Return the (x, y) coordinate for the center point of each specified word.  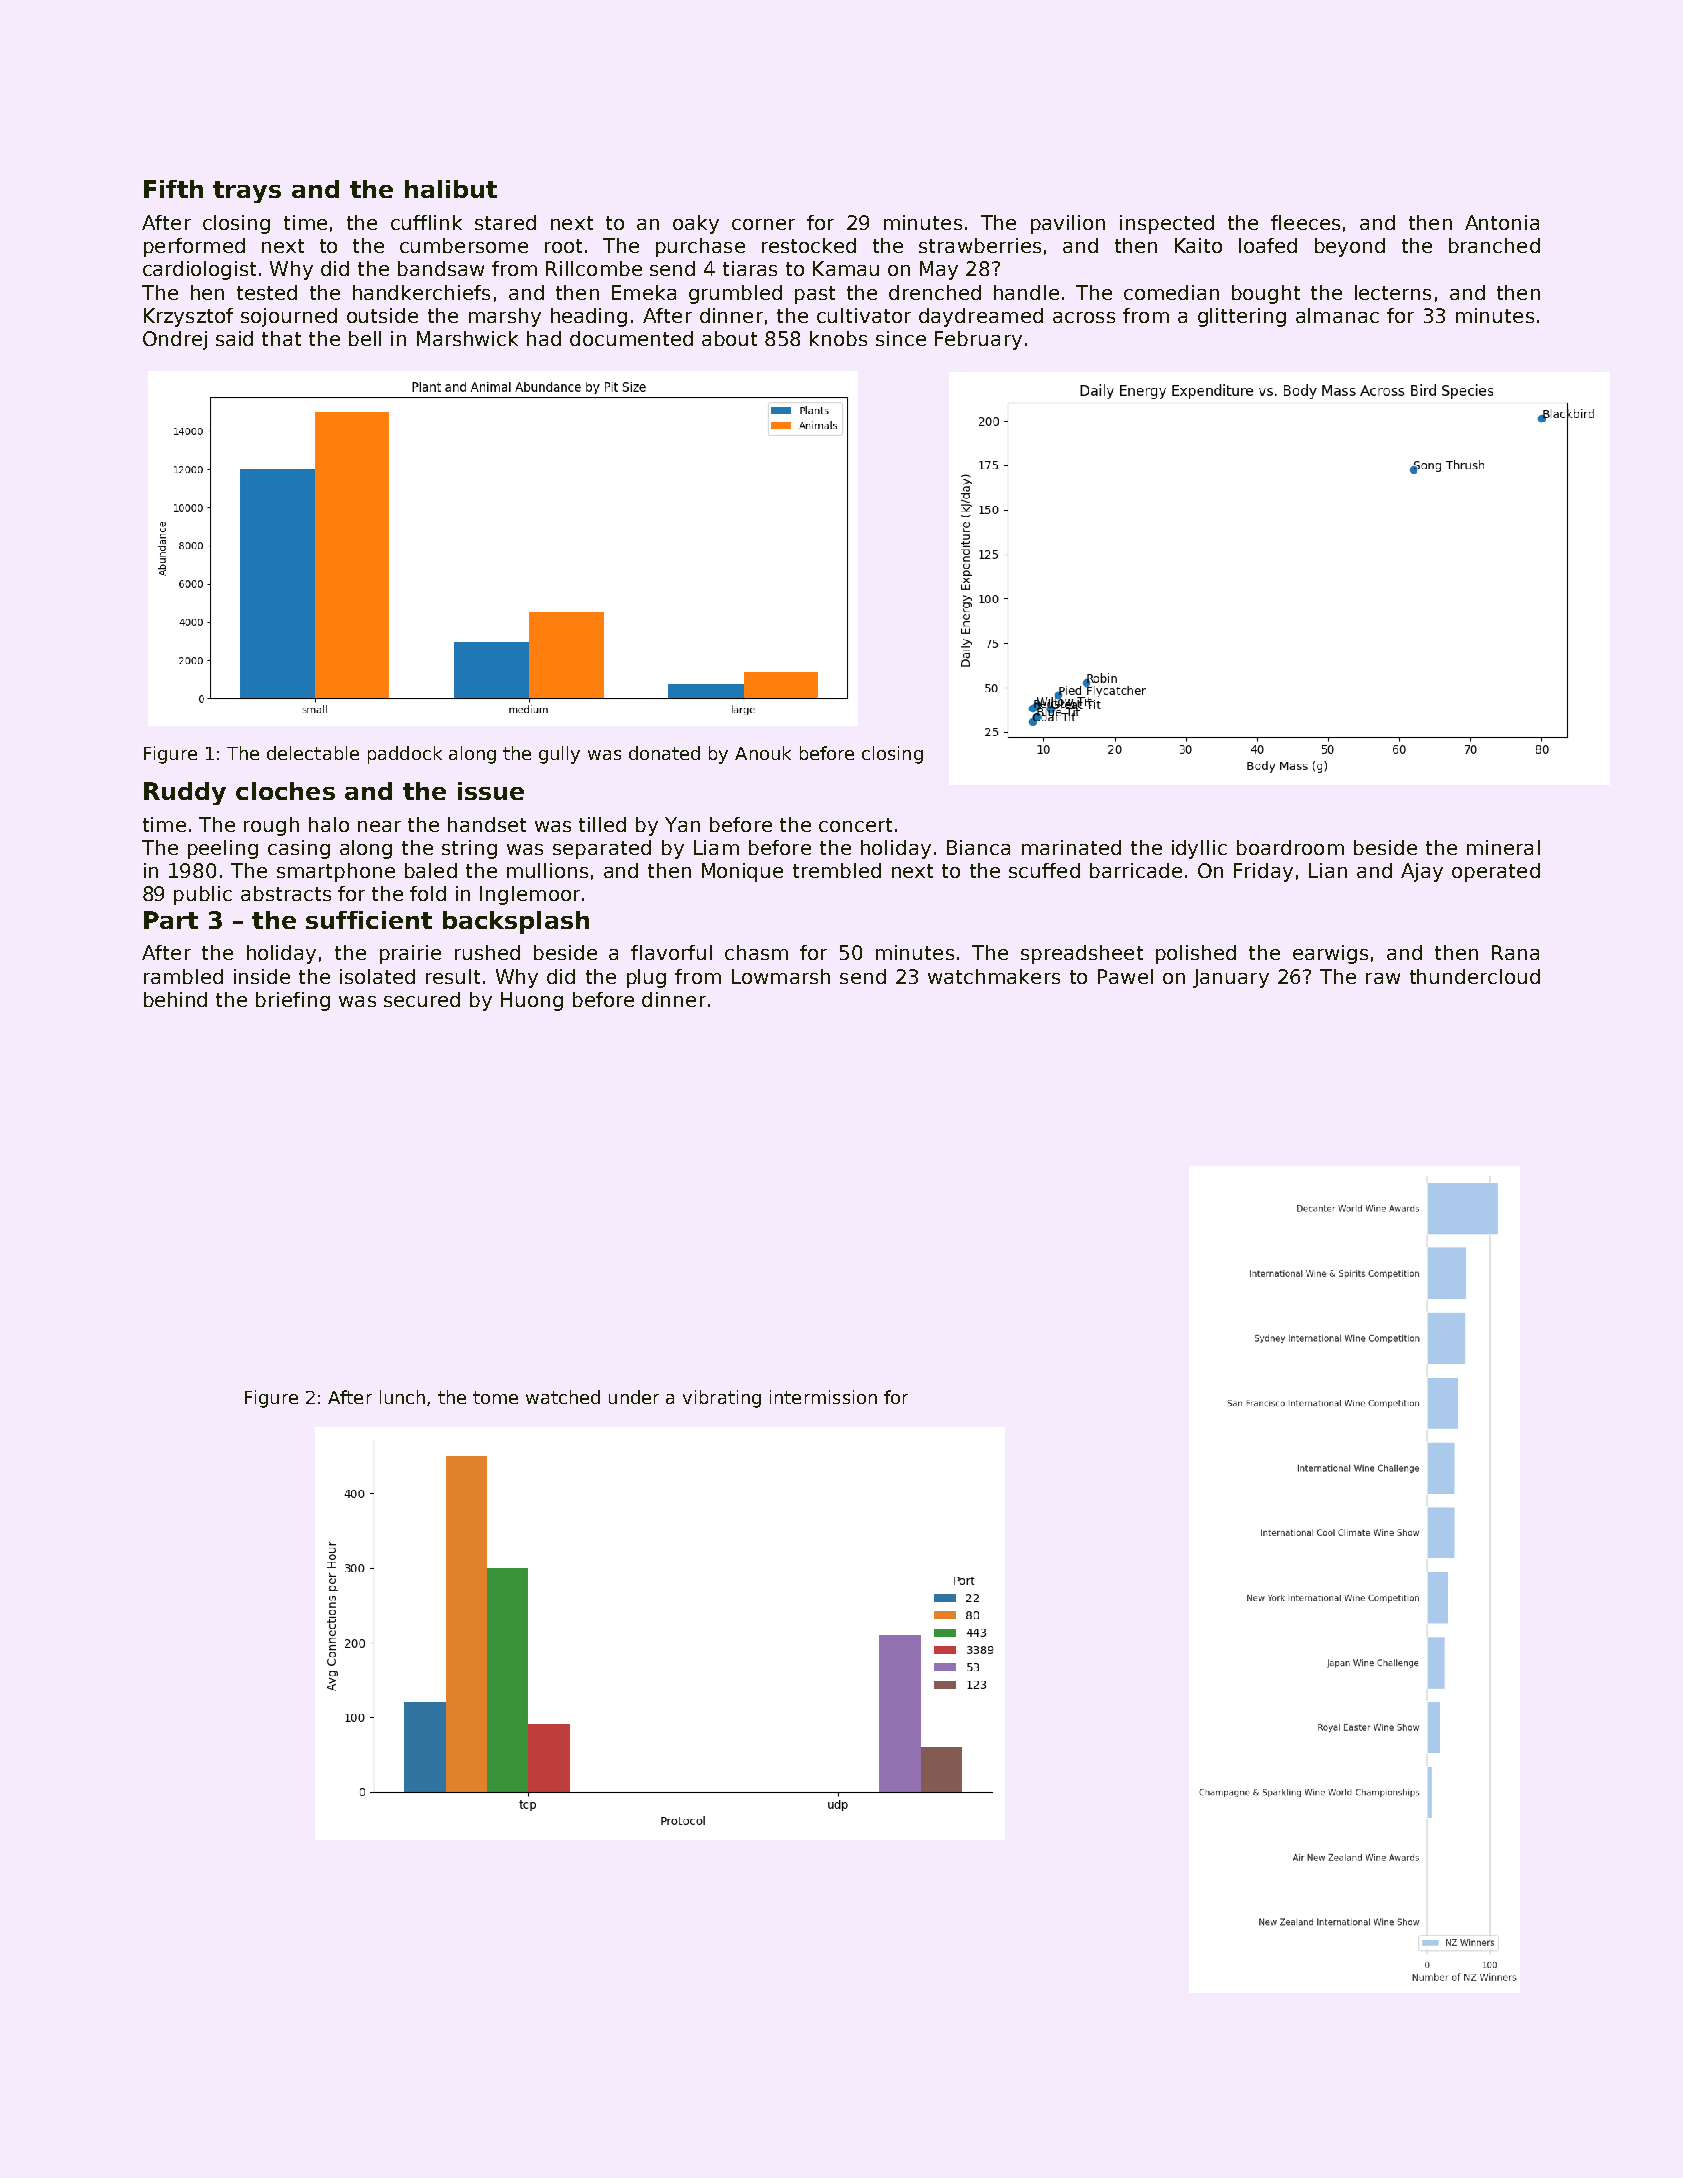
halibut (451, 189)
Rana (1515, 952)
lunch (402, 1397)
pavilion (1068, 224)
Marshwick (467, 338)
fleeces (1305, 222)
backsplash (516, 922)
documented (631, 338)
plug (646, 978)
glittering (1242, 317)
